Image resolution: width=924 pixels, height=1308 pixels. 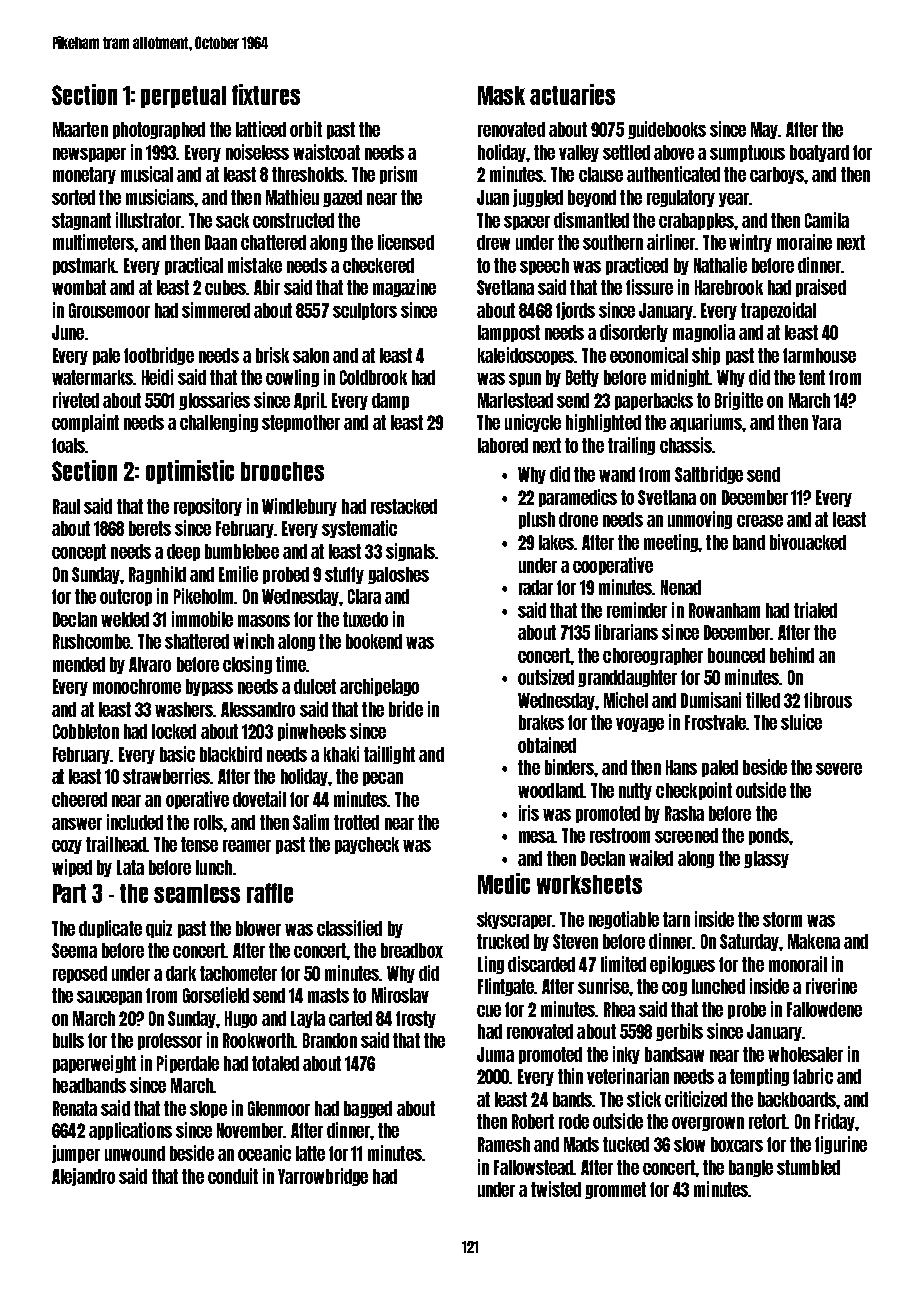 I want to click on screened, so click(x=686, y=835).
